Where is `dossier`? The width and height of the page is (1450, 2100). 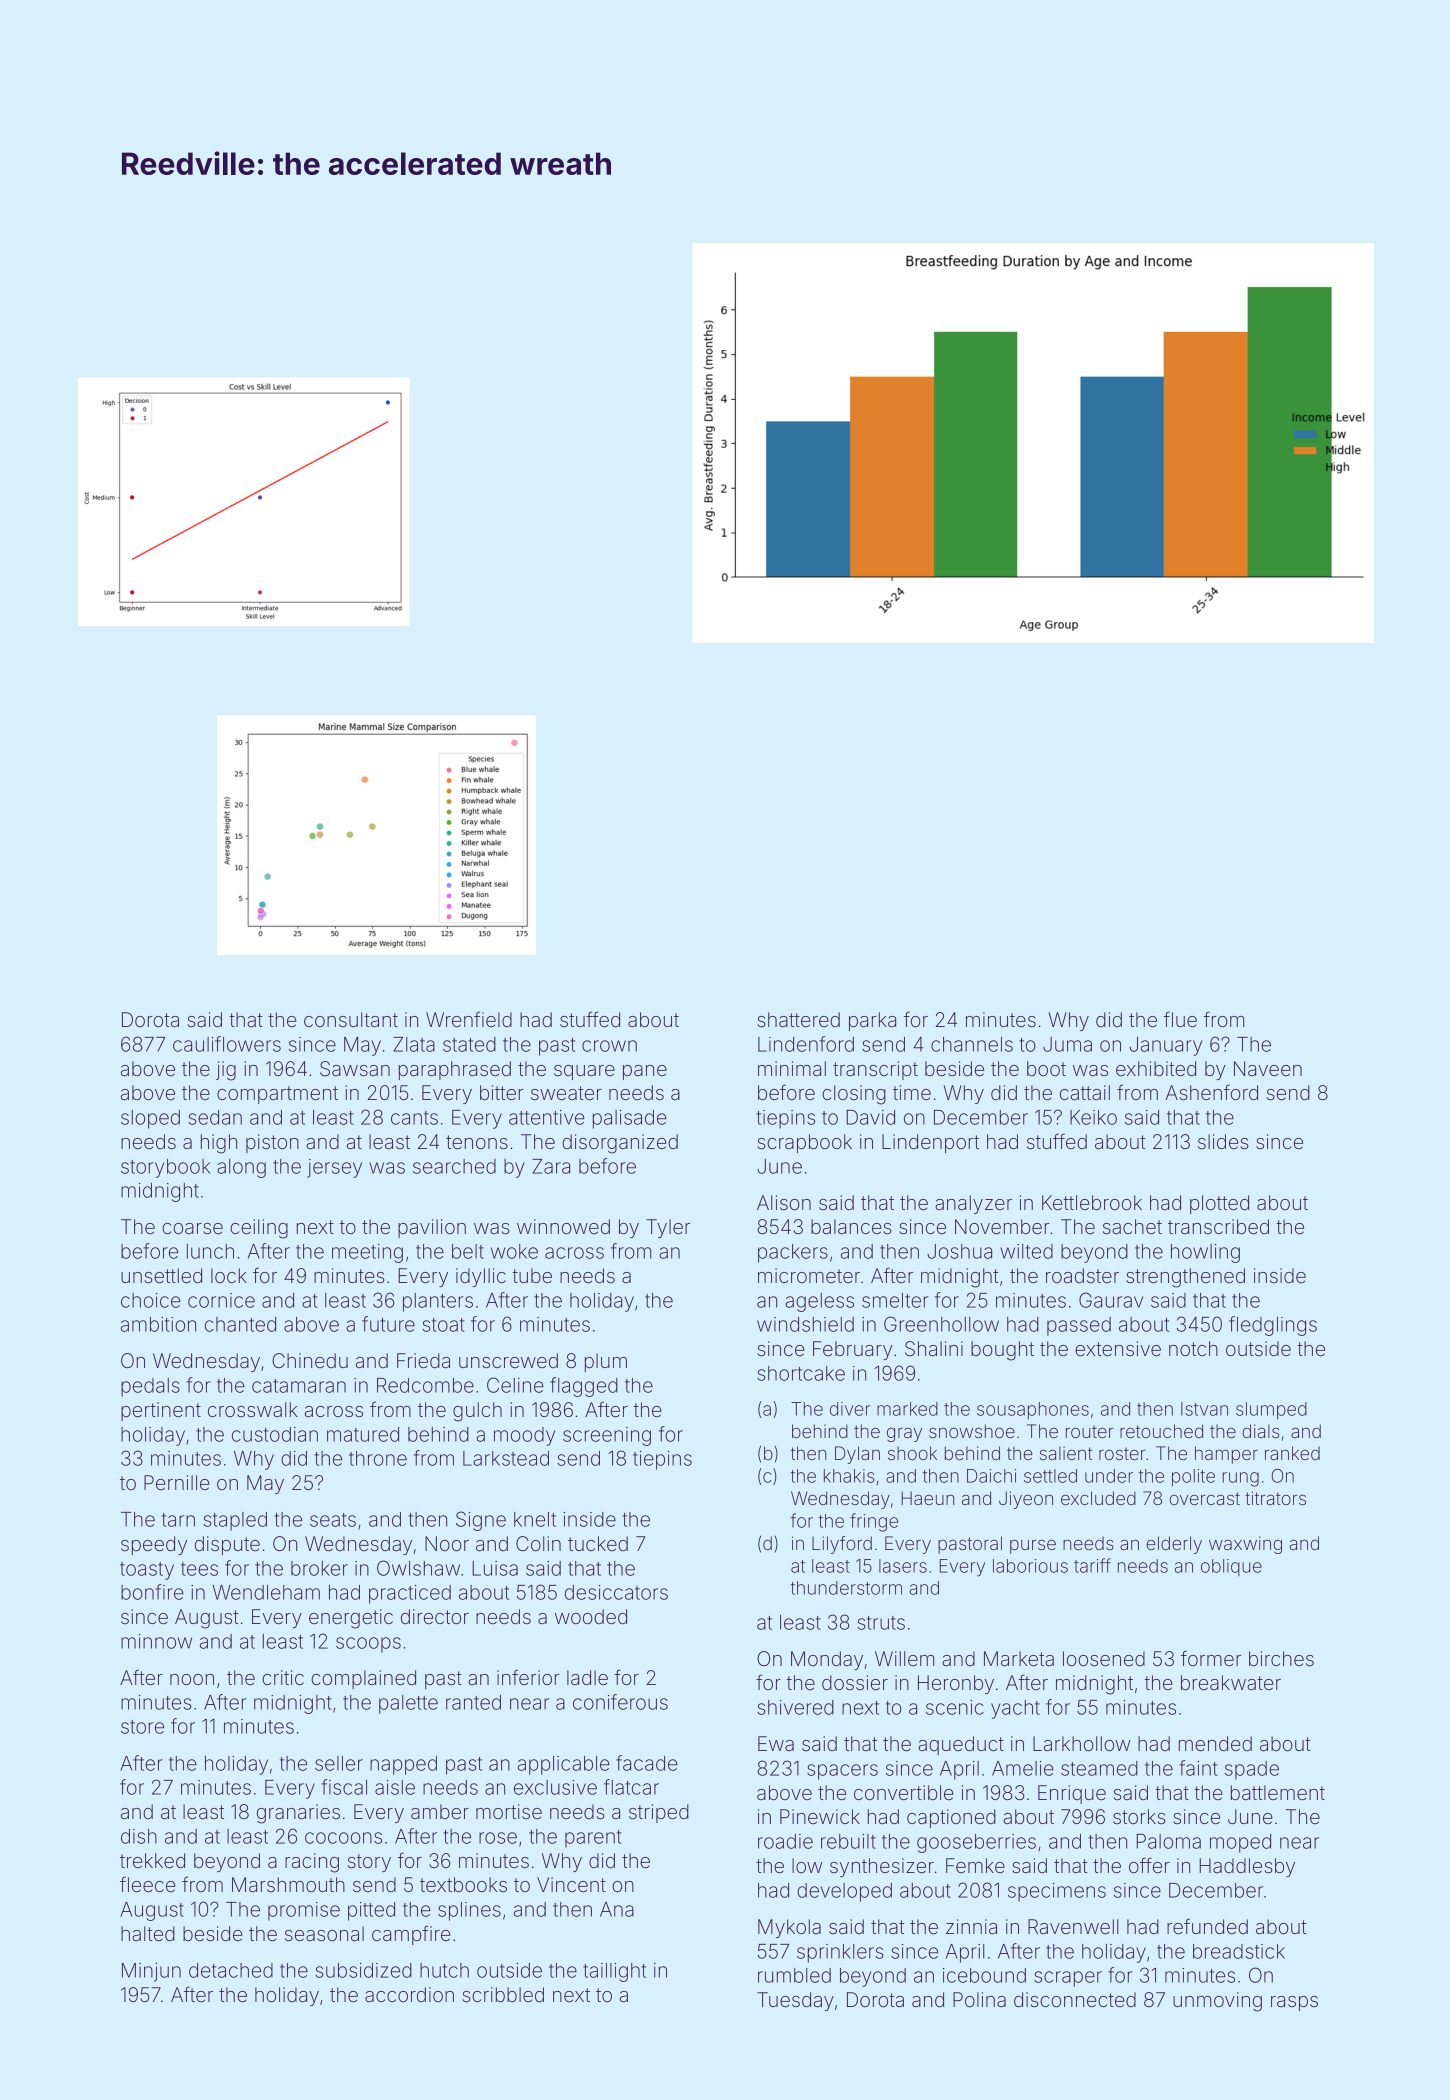 dossier is located at coordinates (855, 1682).
